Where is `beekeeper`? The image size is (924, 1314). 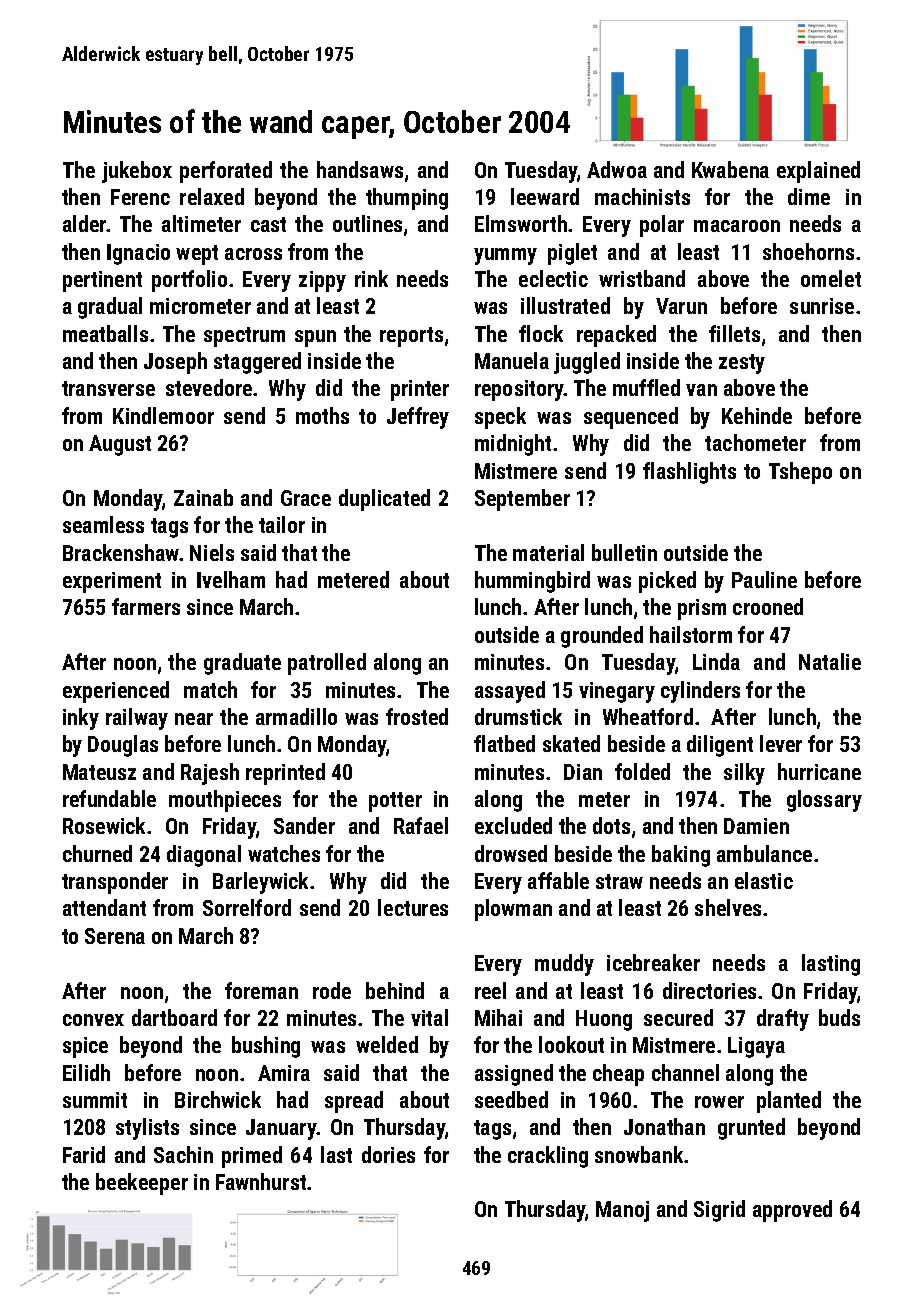 beekeeper is located at coordinates (142, 1184).
